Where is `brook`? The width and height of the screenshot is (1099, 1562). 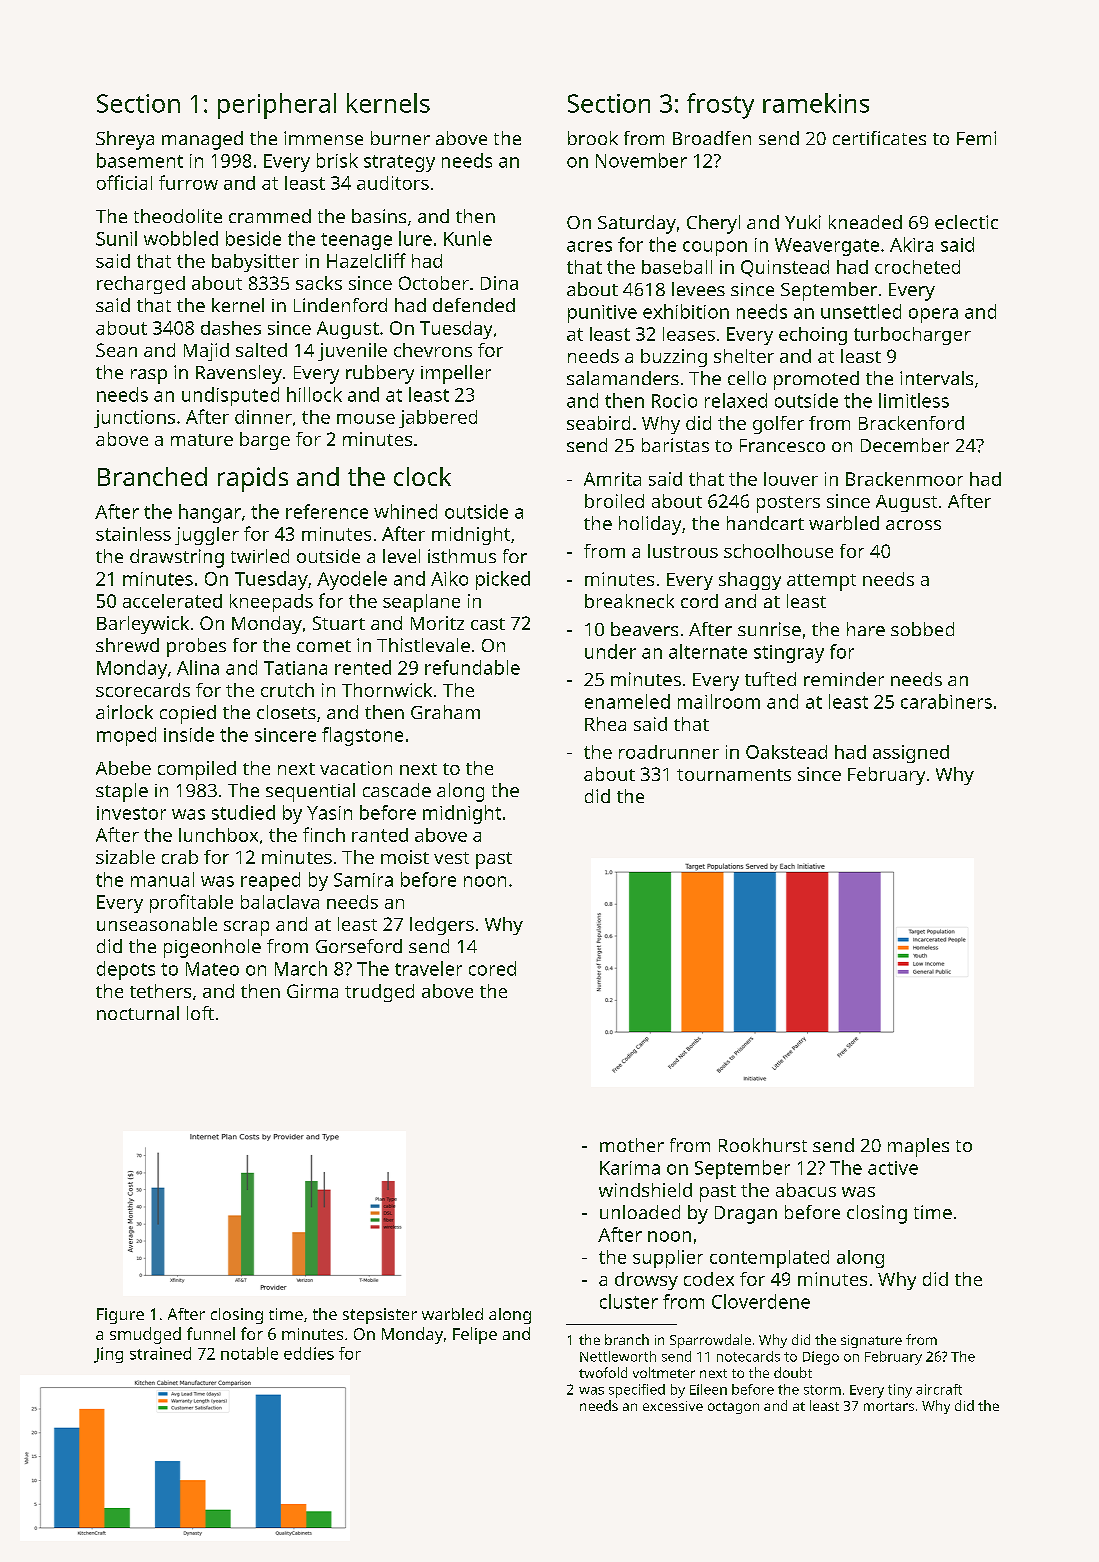 brook is located at coordinates (593, 138).
